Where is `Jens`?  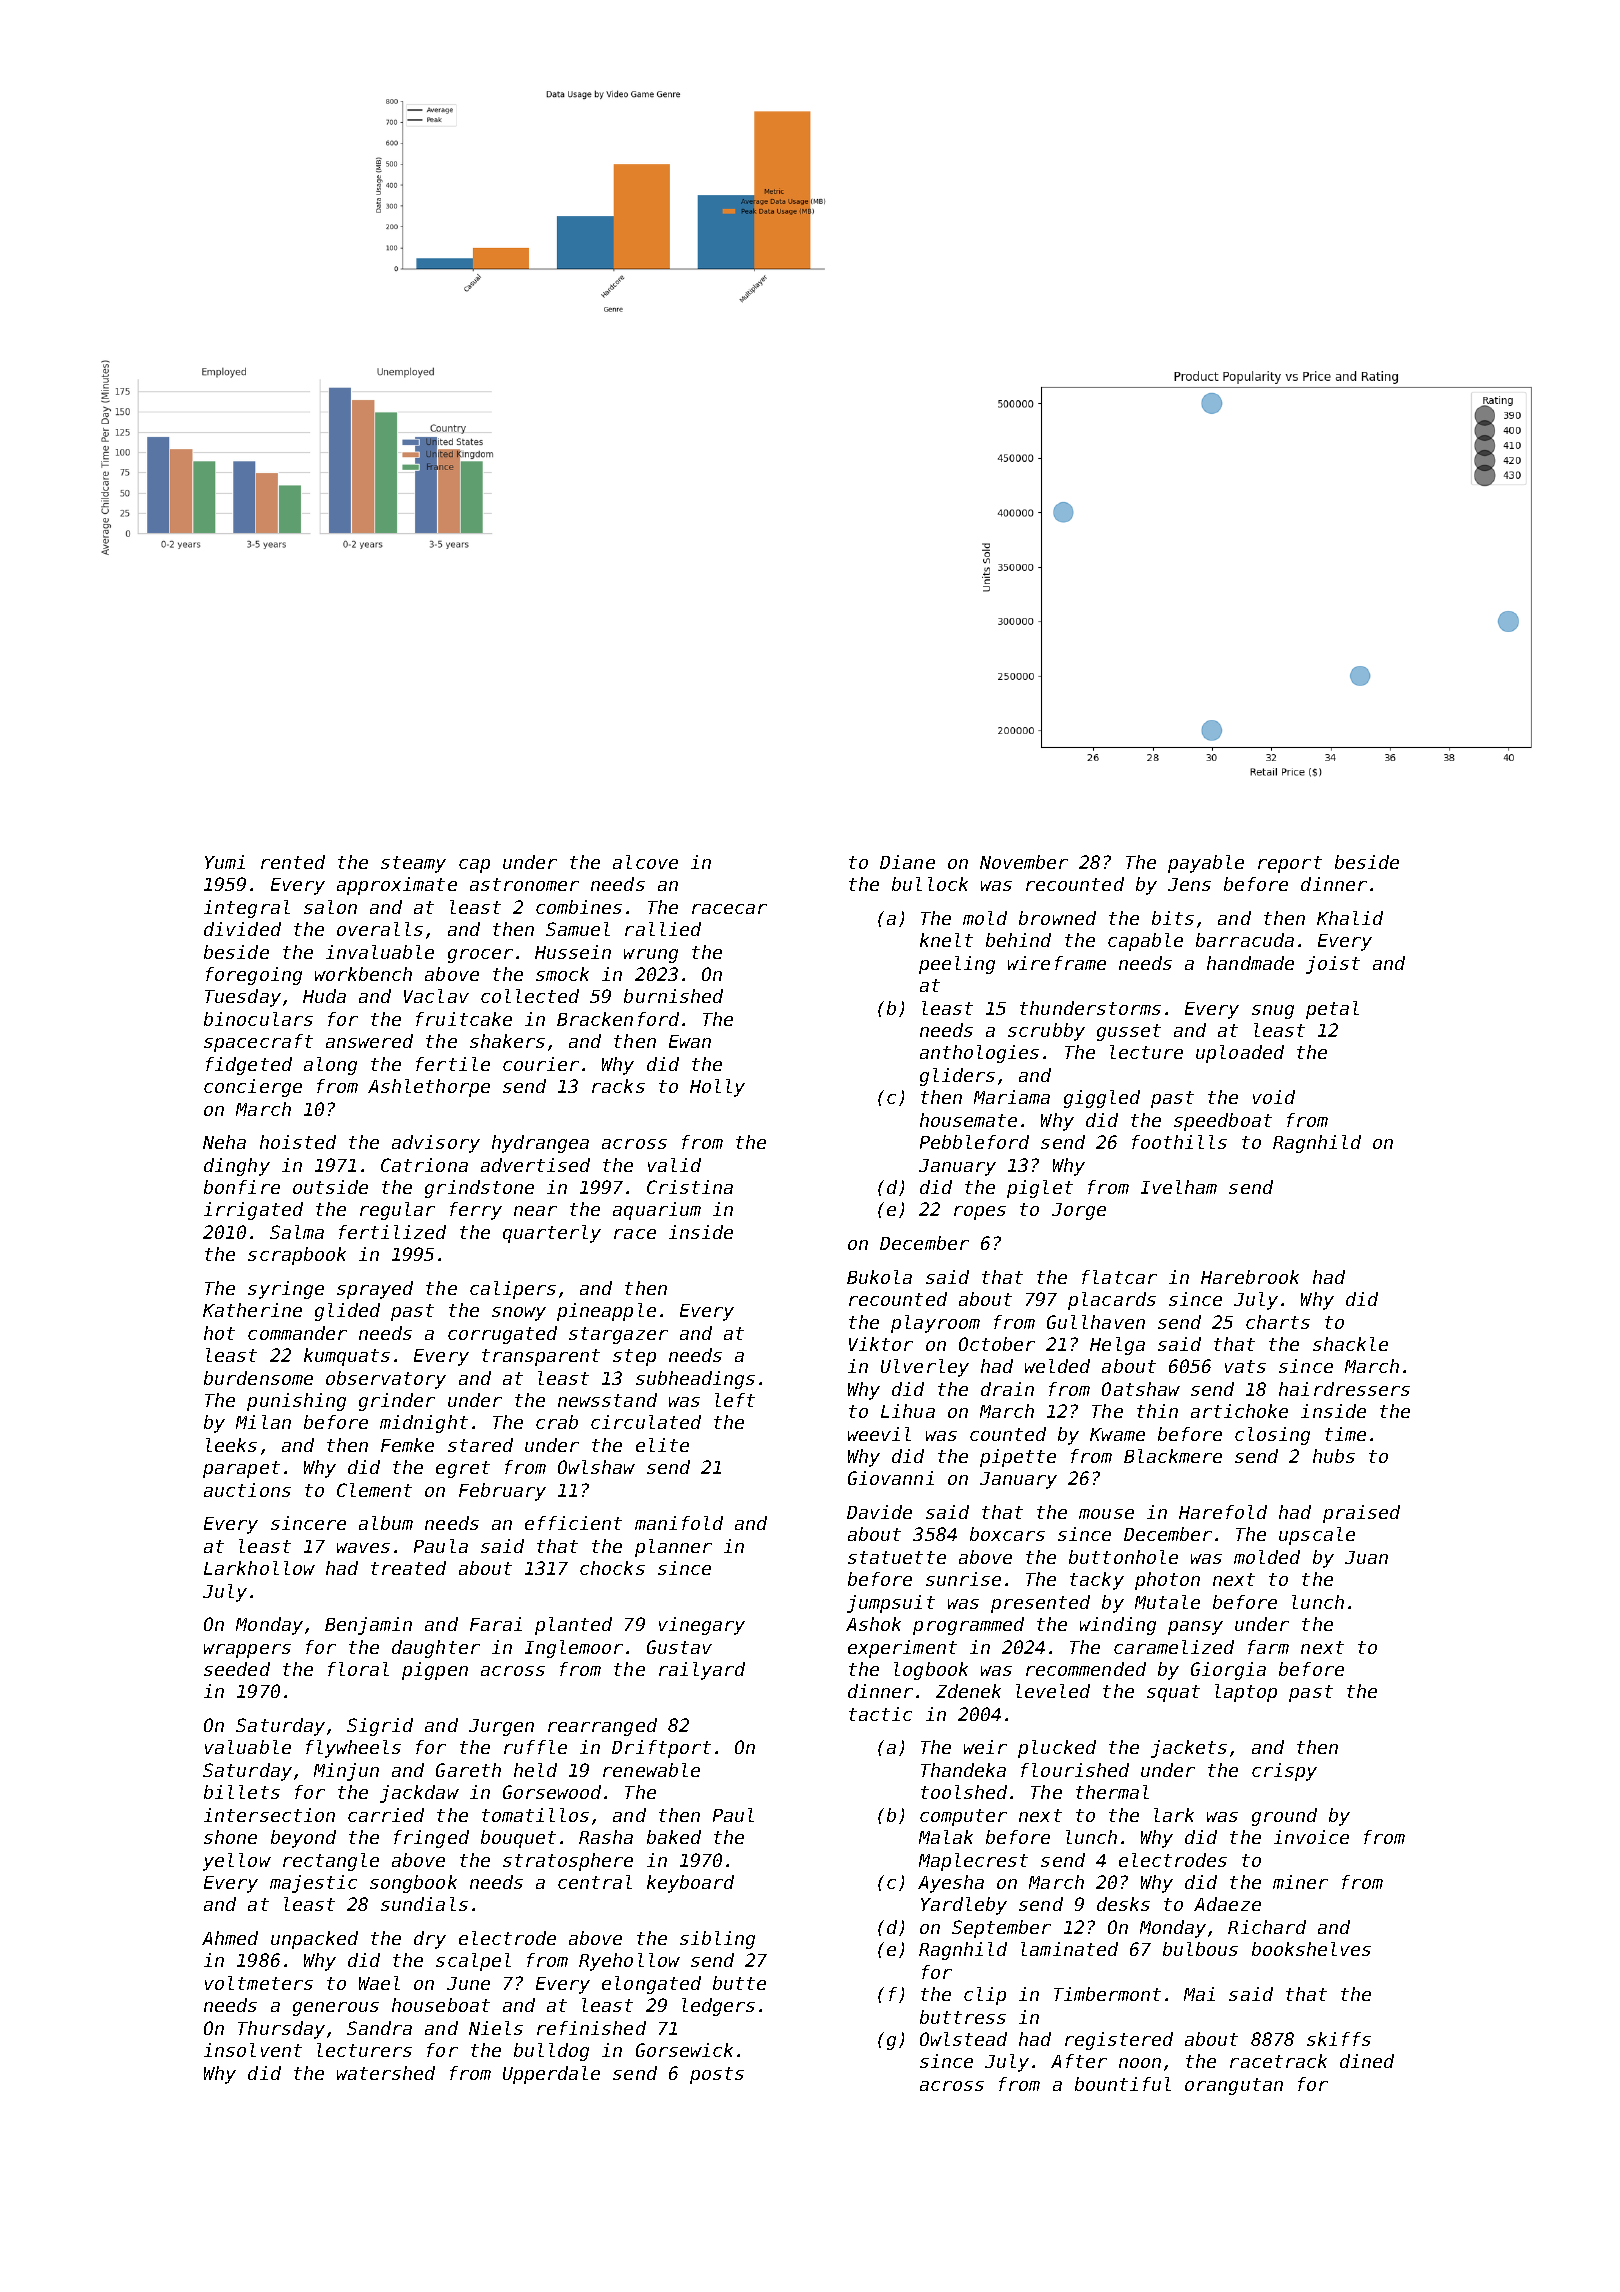 Jens is located at coordinates (1189, 884).
